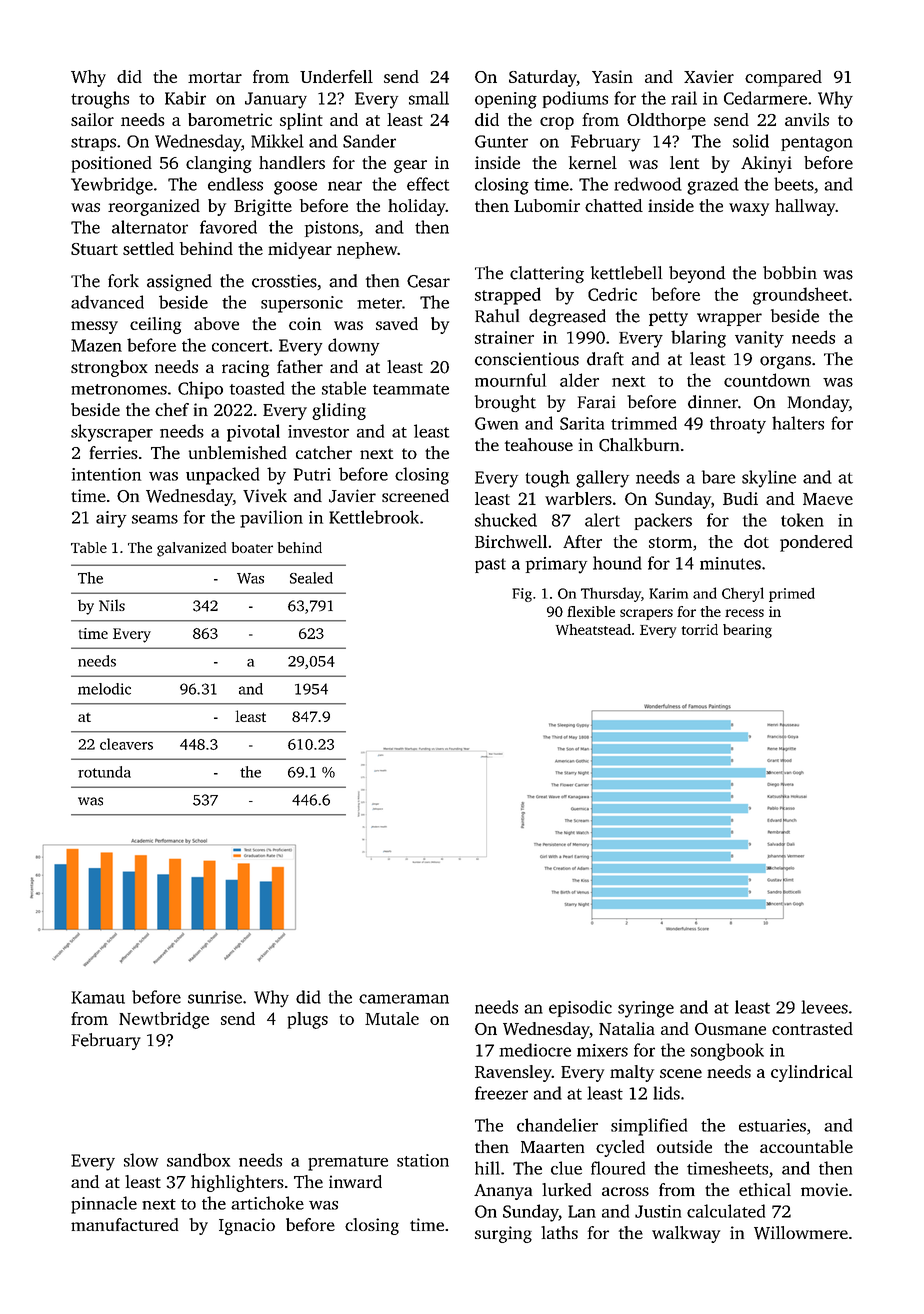 This screenshot has width=924, height=1314. Describe the element at coordinates (730, 1029) in the screenshot. I see `Ousmane` at that location.
